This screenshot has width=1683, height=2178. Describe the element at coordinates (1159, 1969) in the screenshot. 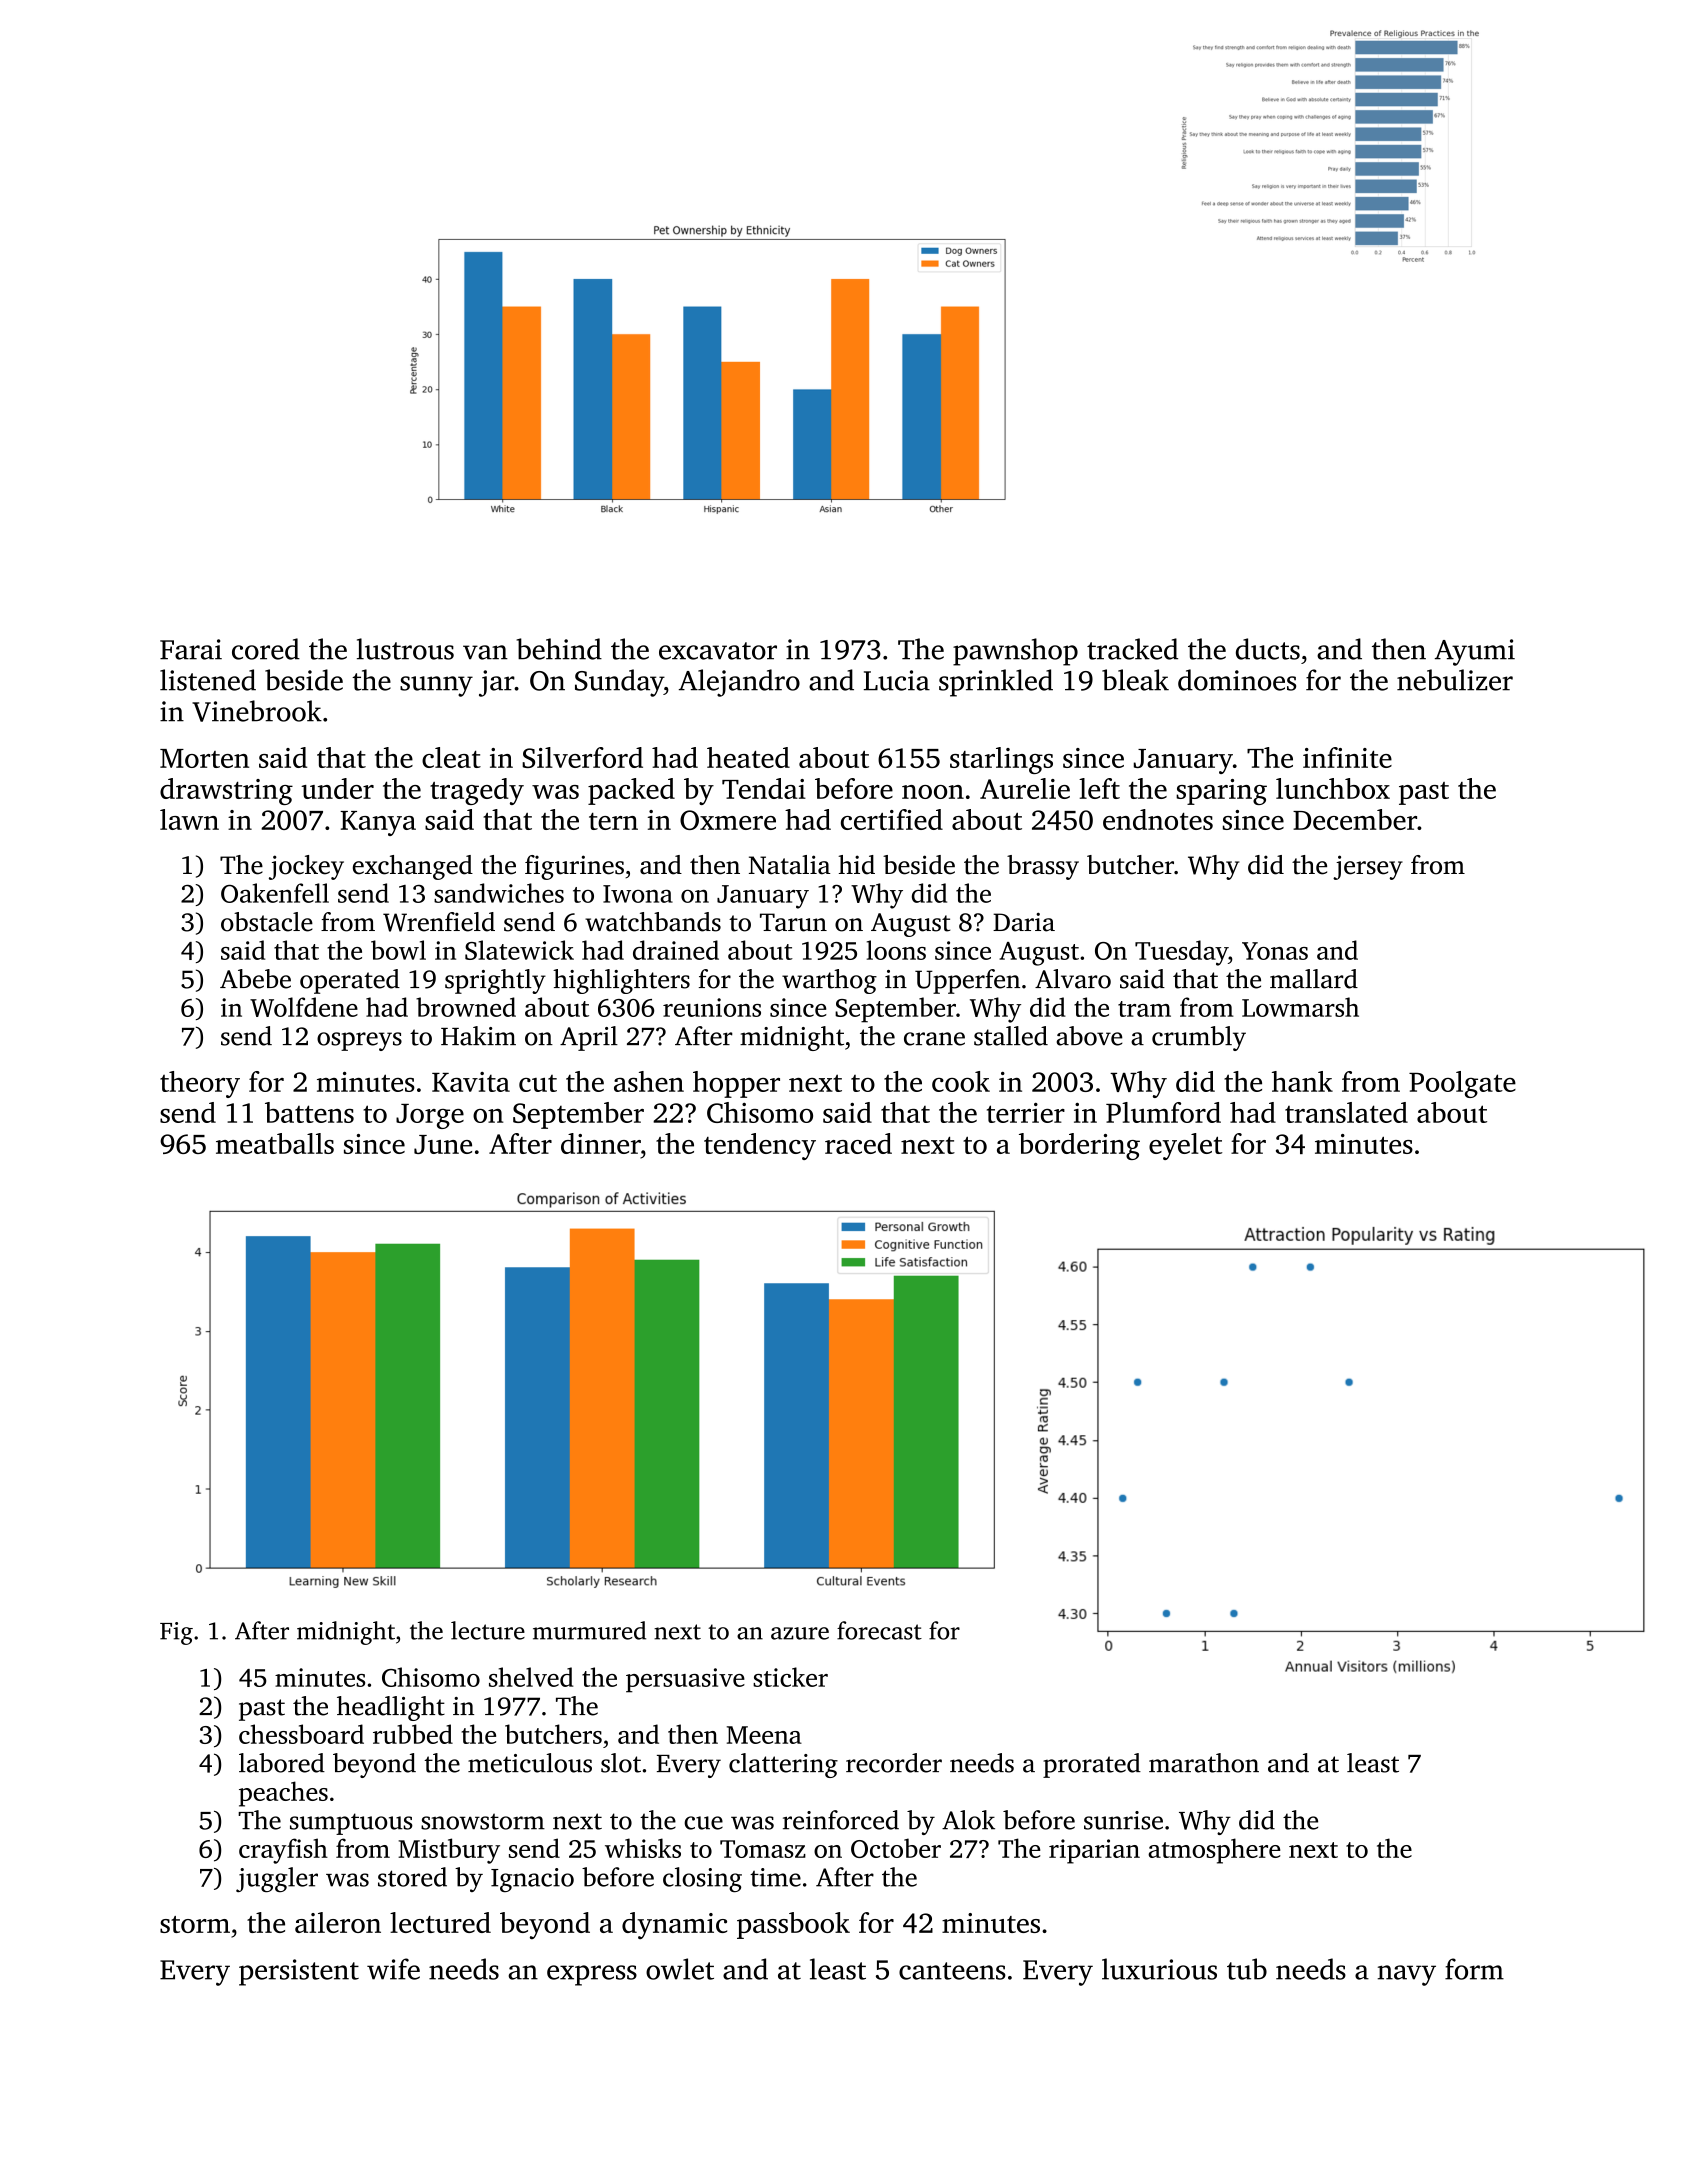

I see `luxurious` at that location.
